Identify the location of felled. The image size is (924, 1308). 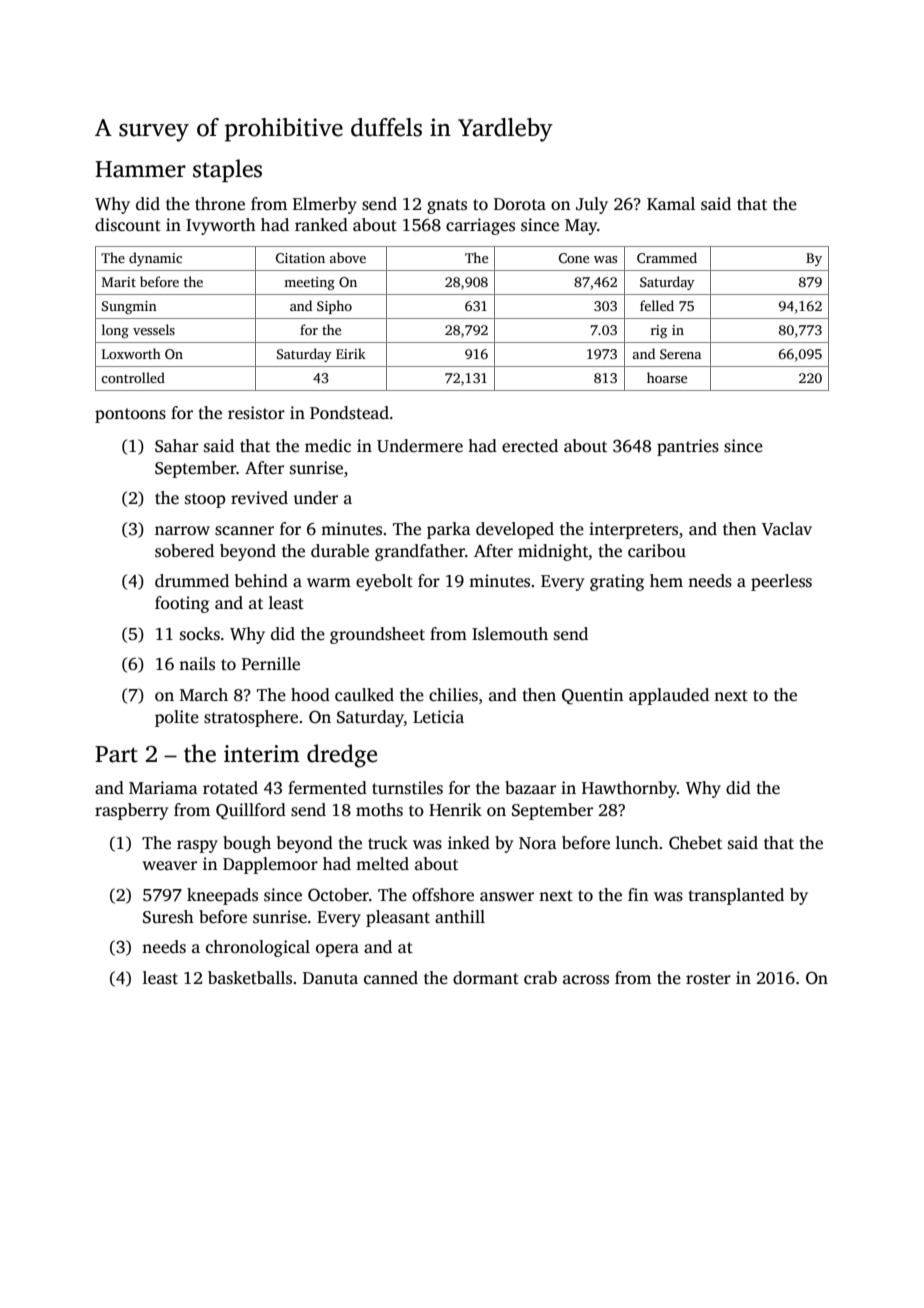
(657, 305).
